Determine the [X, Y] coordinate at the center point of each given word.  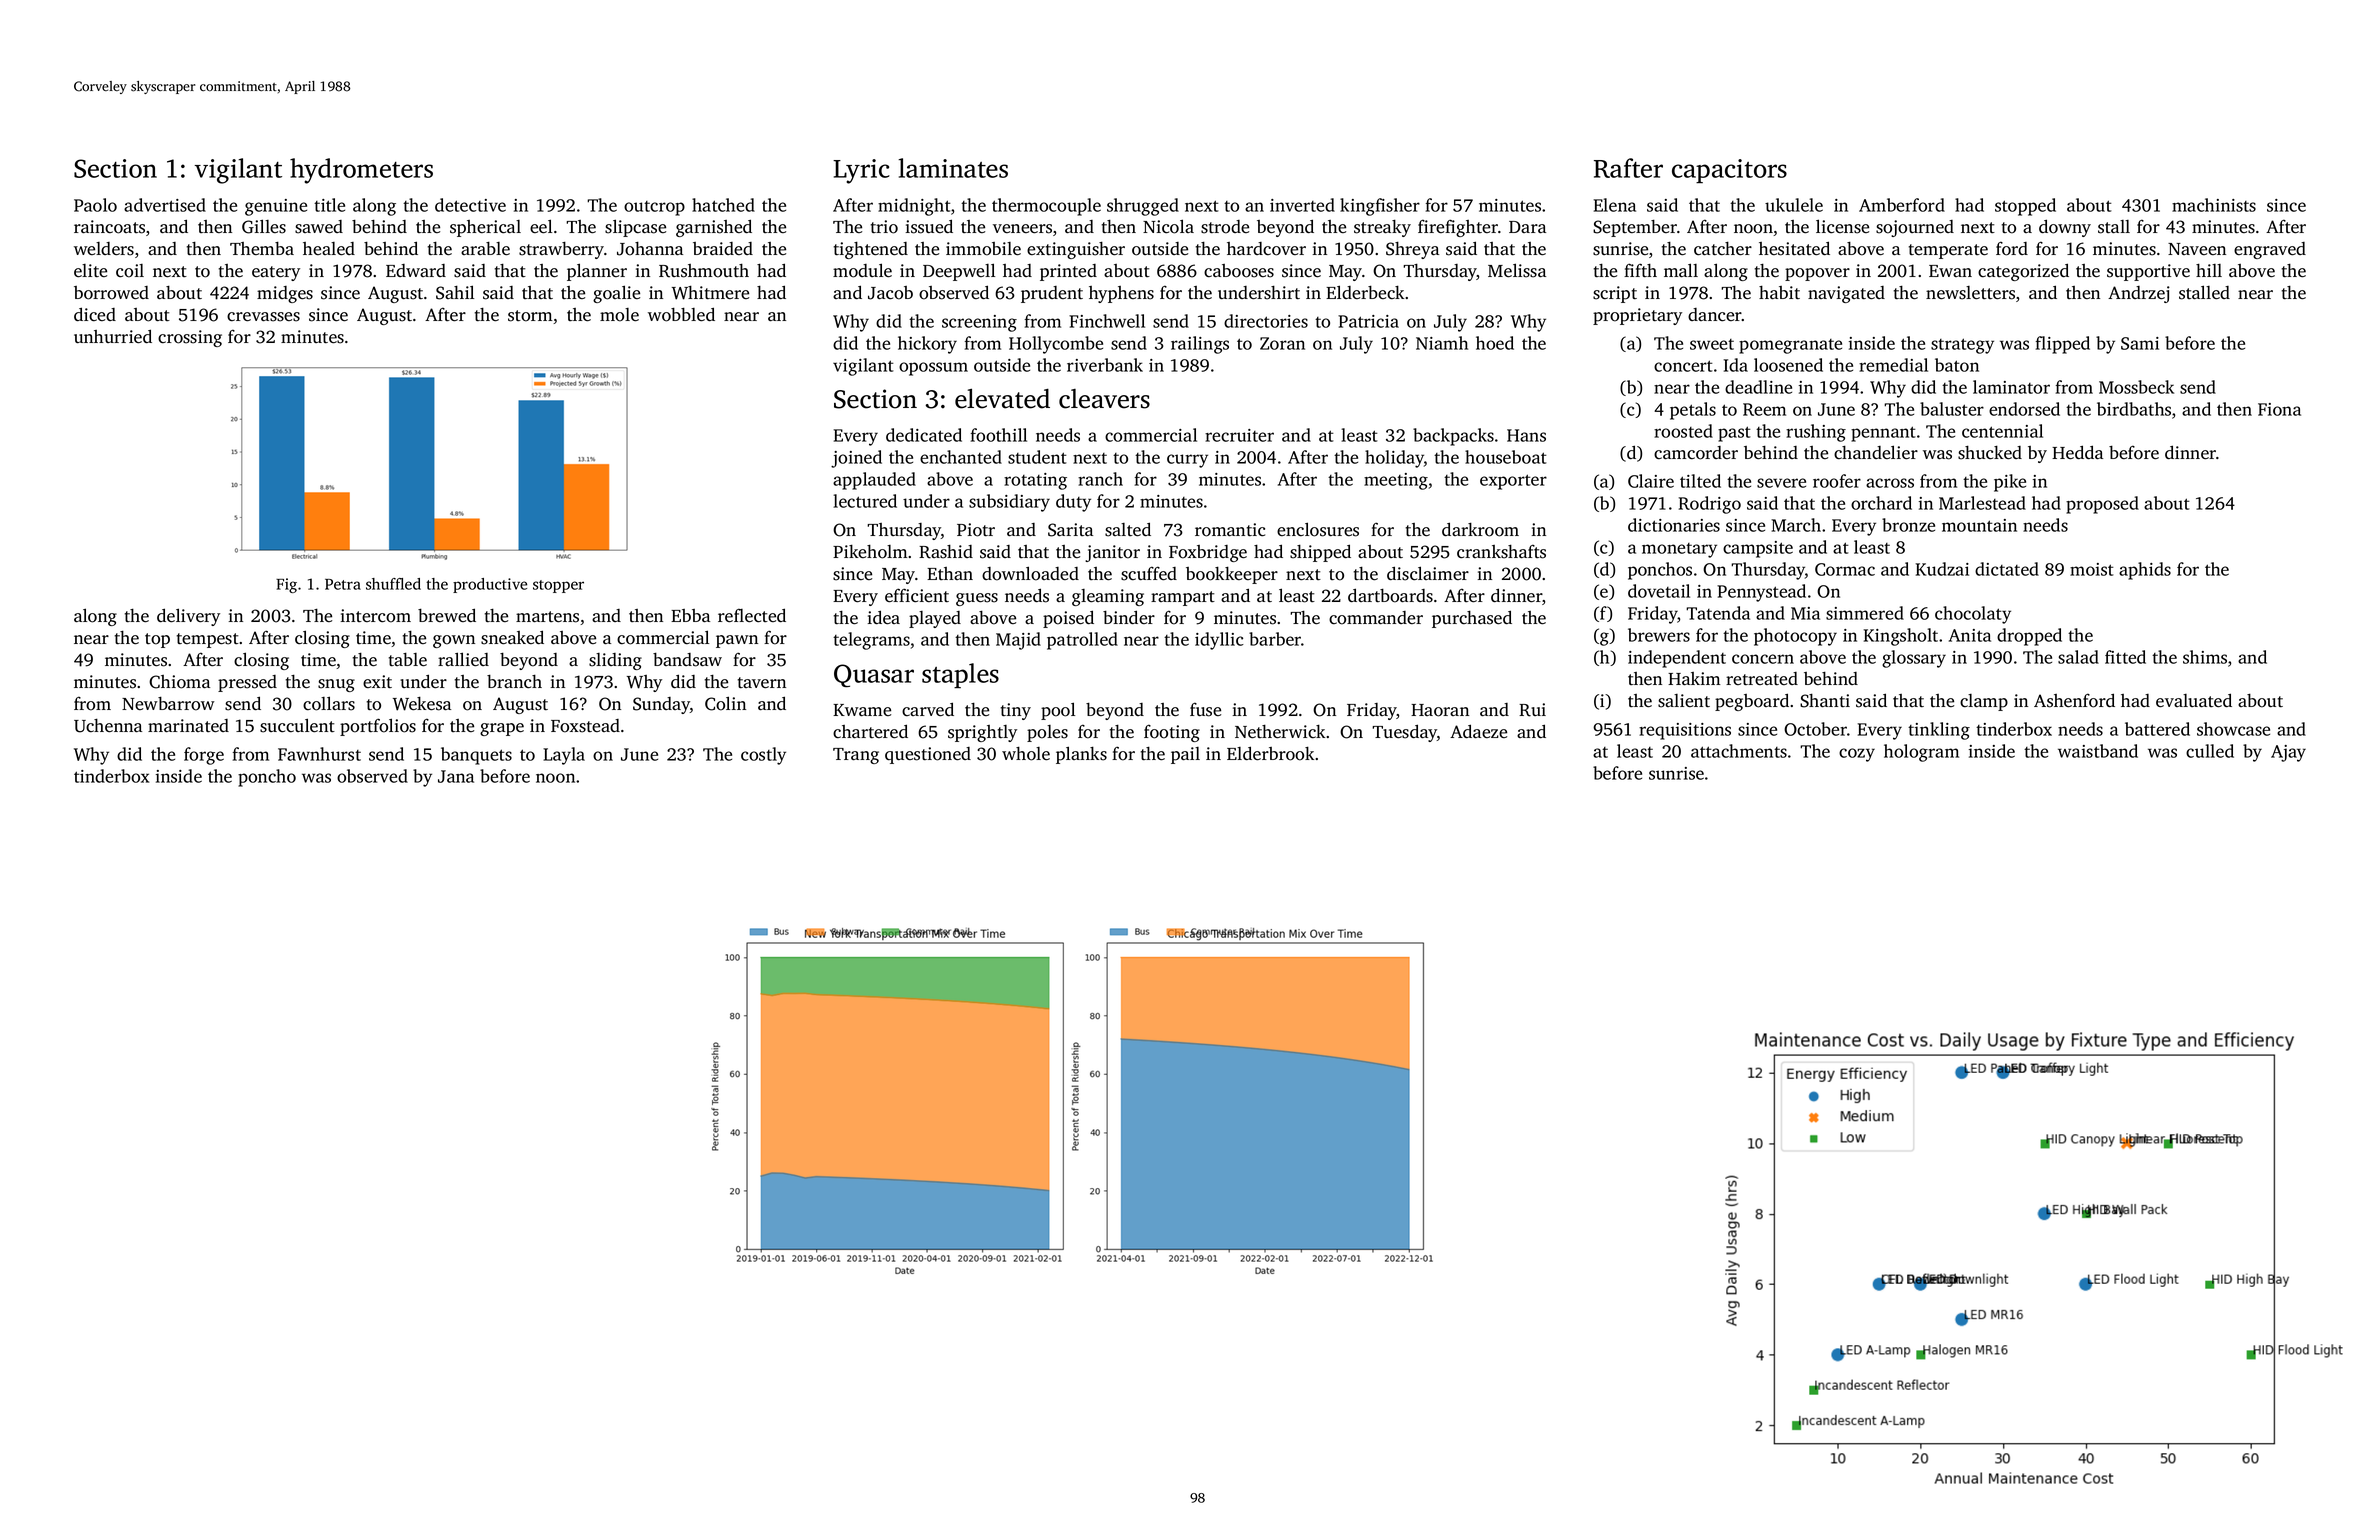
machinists [2214, 205]
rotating [1035, 481]
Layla [564, 756]
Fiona [2279, 409]
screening [979, 323]
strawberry [561, 250]
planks [1081, 755]
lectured [865, 501]
